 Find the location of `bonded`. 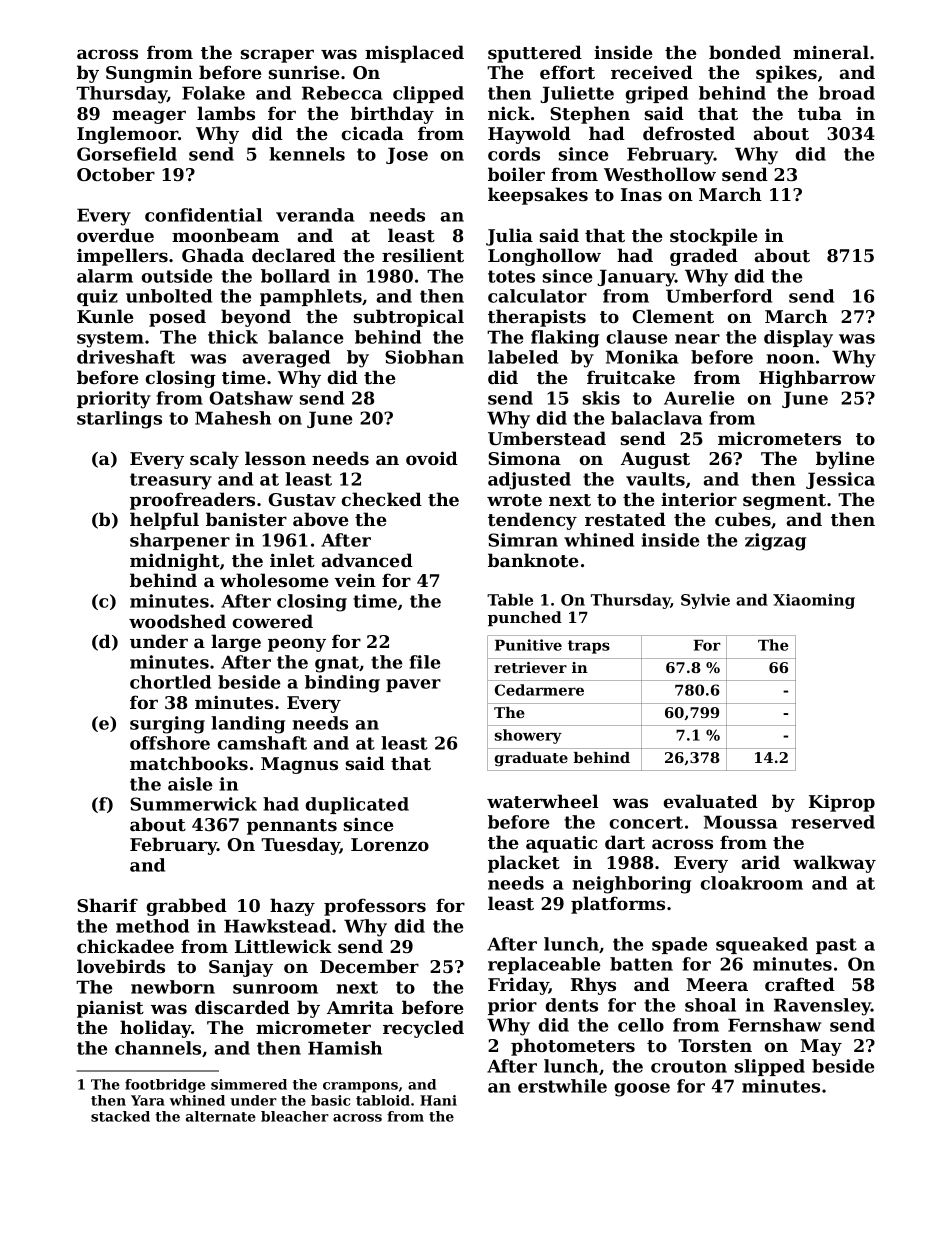

bonded is located at coordinates (745, 52).
